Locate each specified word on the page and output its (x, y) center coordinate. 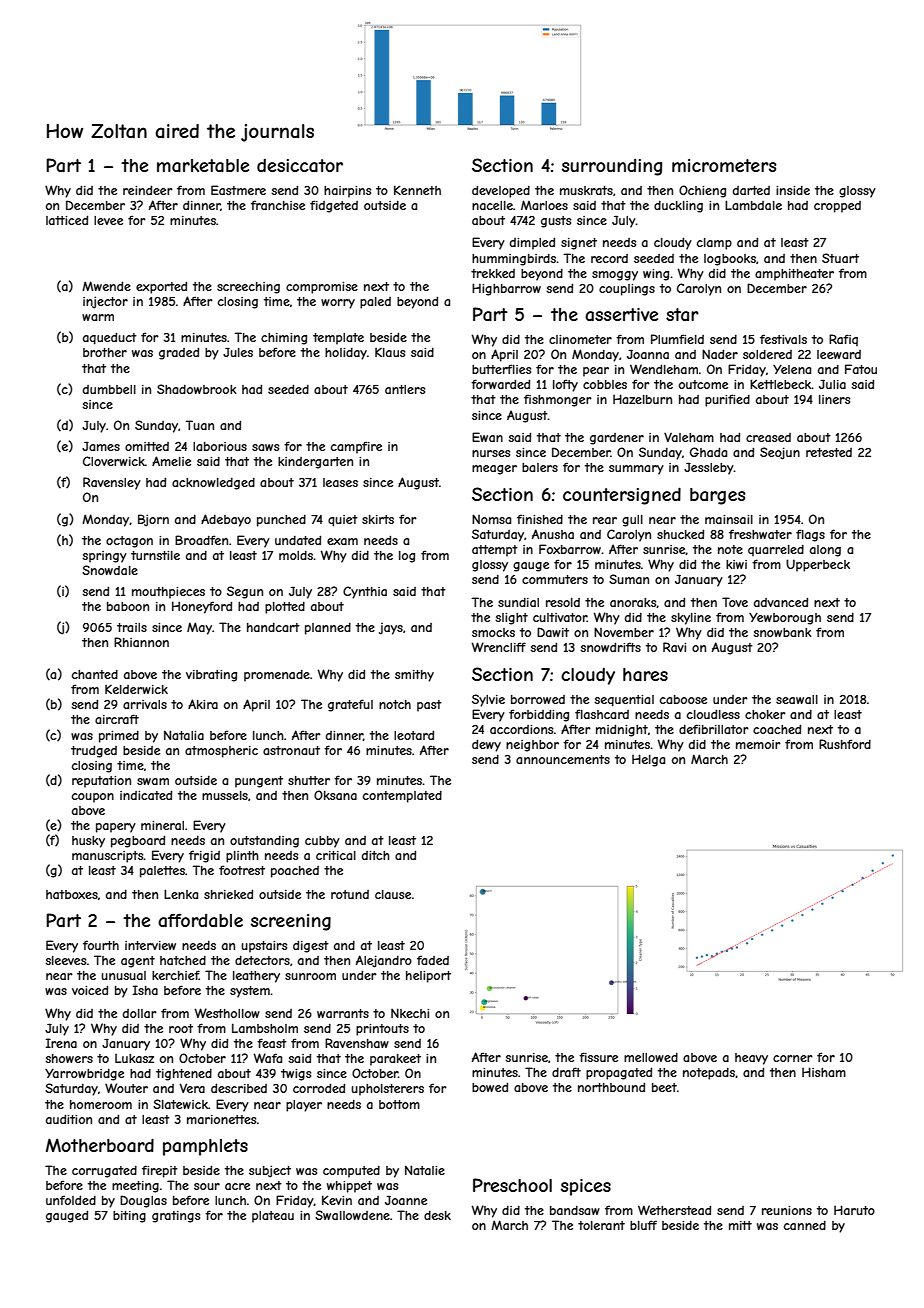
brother (105, 352)
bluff (643, 1225)
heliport (428, 977)
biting (129, 1217)
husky (88, 842)
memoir (758, 744)
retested (829, 452)
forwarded (500, 384)
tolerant (601, 1225)
